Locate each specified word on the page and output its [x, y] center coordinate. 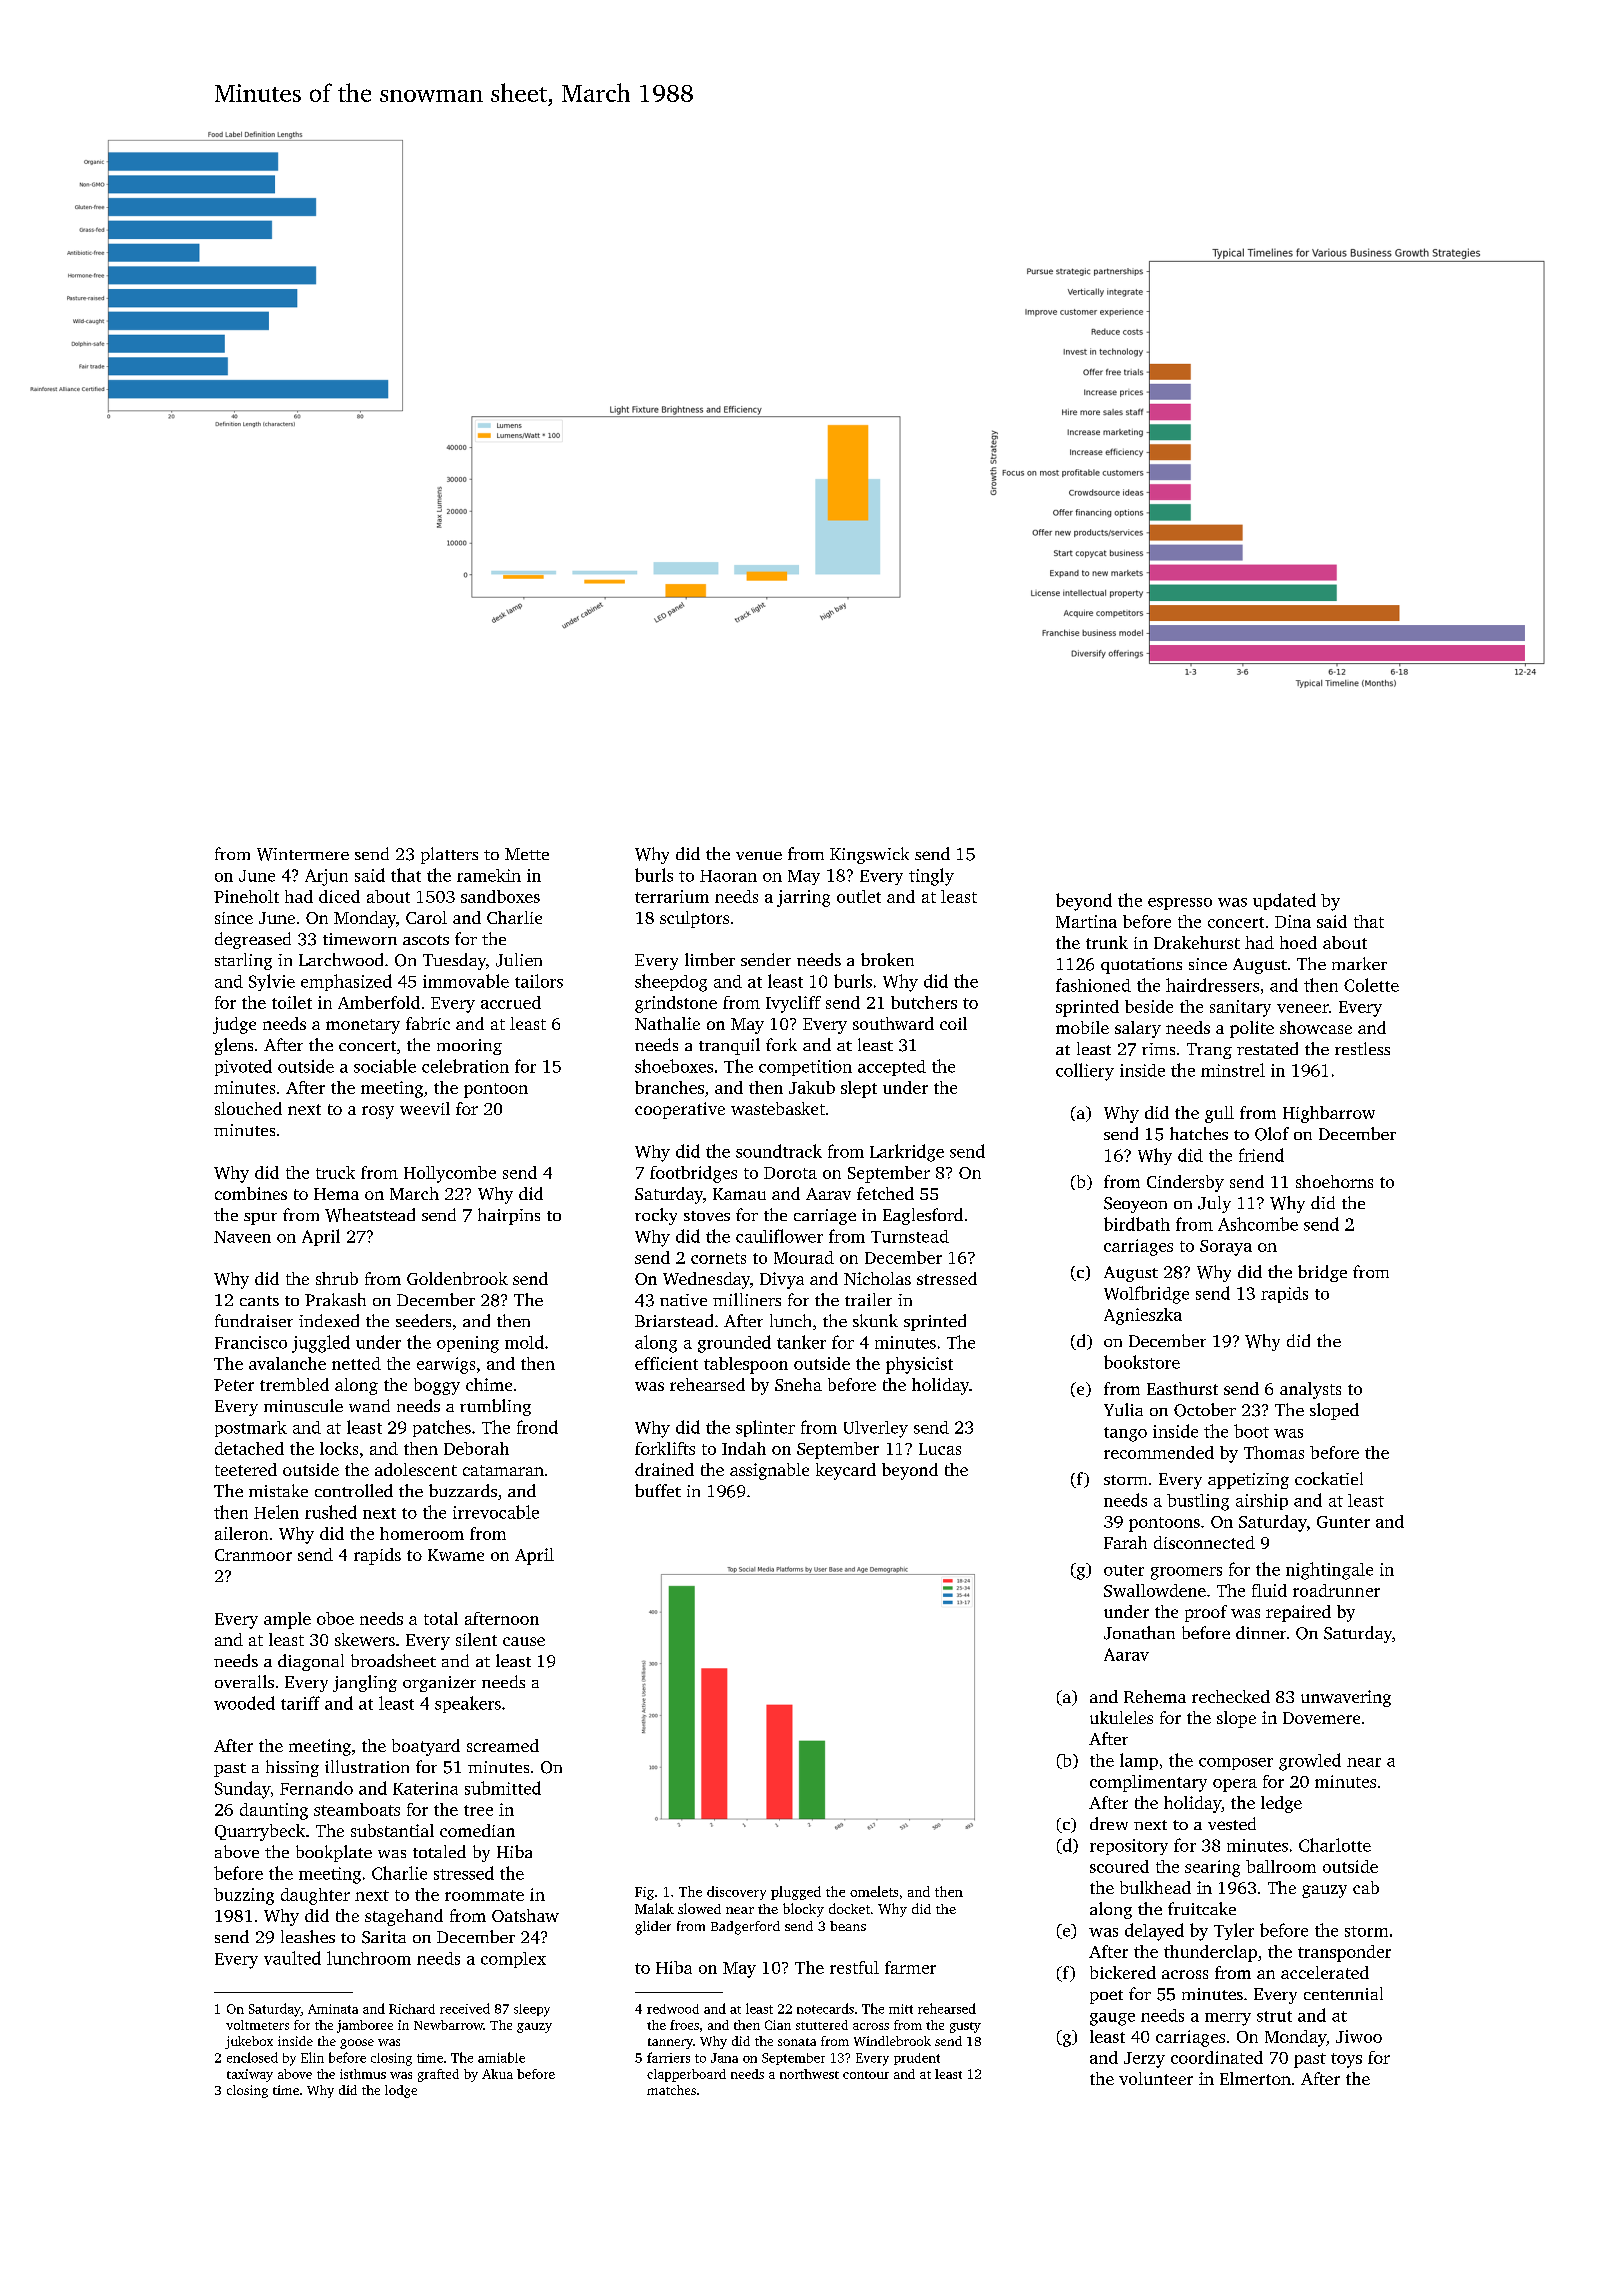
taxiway [250, 2075]
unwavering [1346, 1698]
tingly [931, 877]
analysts [1310, 1390]
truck [335, 1172]
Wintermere [303, 854]
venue [759, 855]
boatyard [426, 1747]
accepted [892, 1068]
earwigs [446, 1365]
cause [524, 1641]
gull [1219, 1114]
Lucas [940, 1449]
